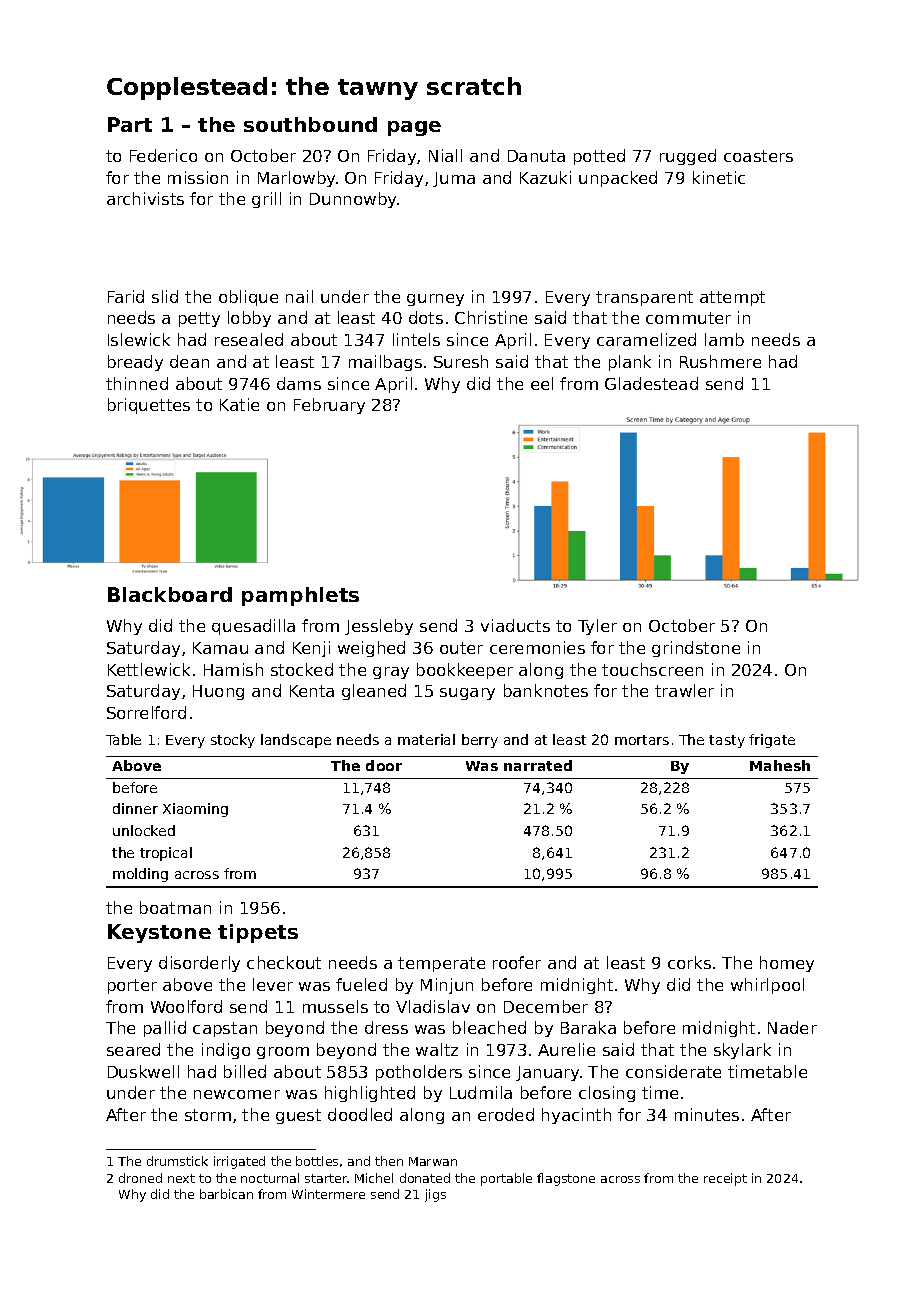  Describe the element at coordinates (536, 156) in the screenshot. I see `Danuta` at that location.
